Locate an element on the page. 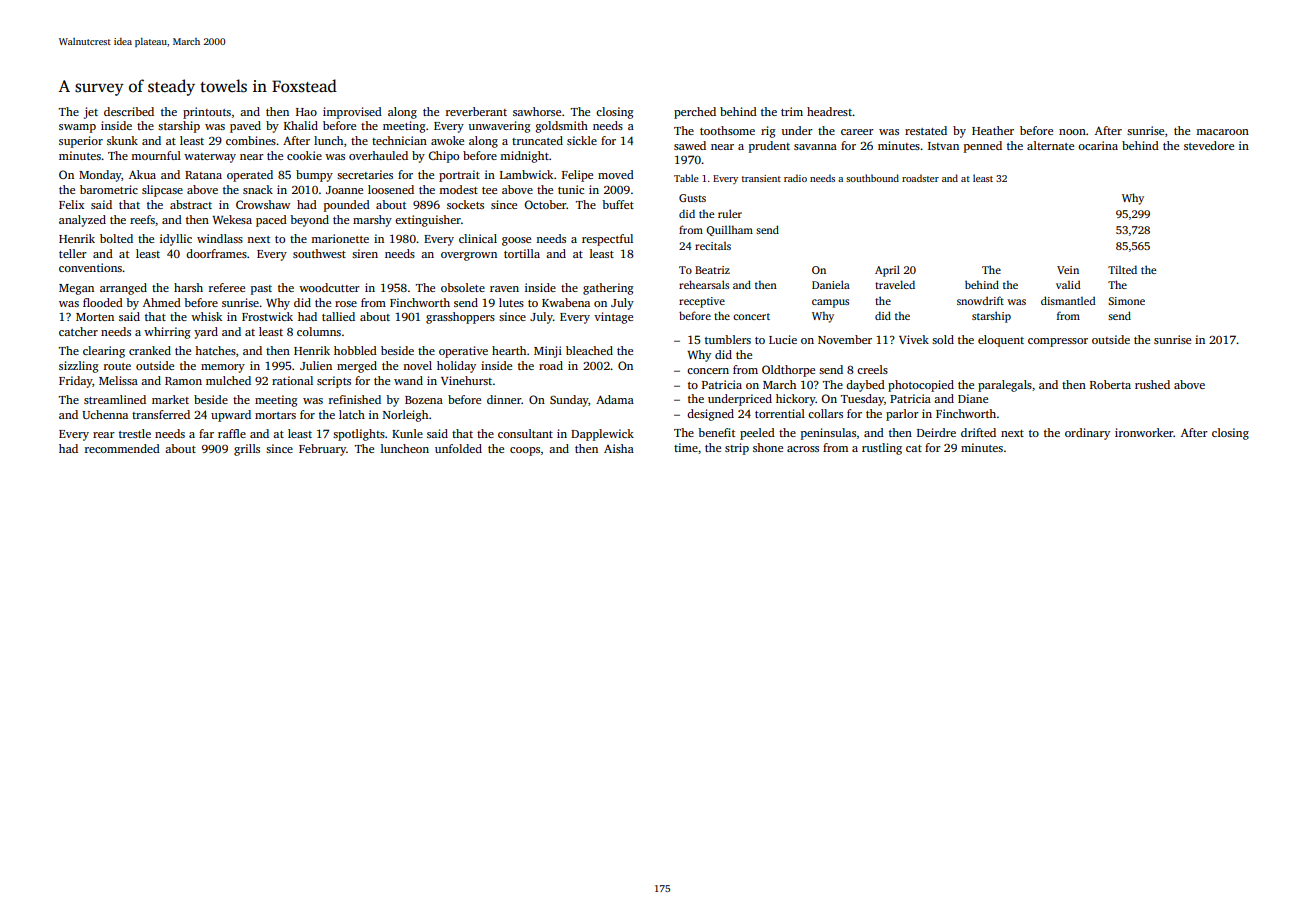  southbound is located at coordinates (872, 178).
